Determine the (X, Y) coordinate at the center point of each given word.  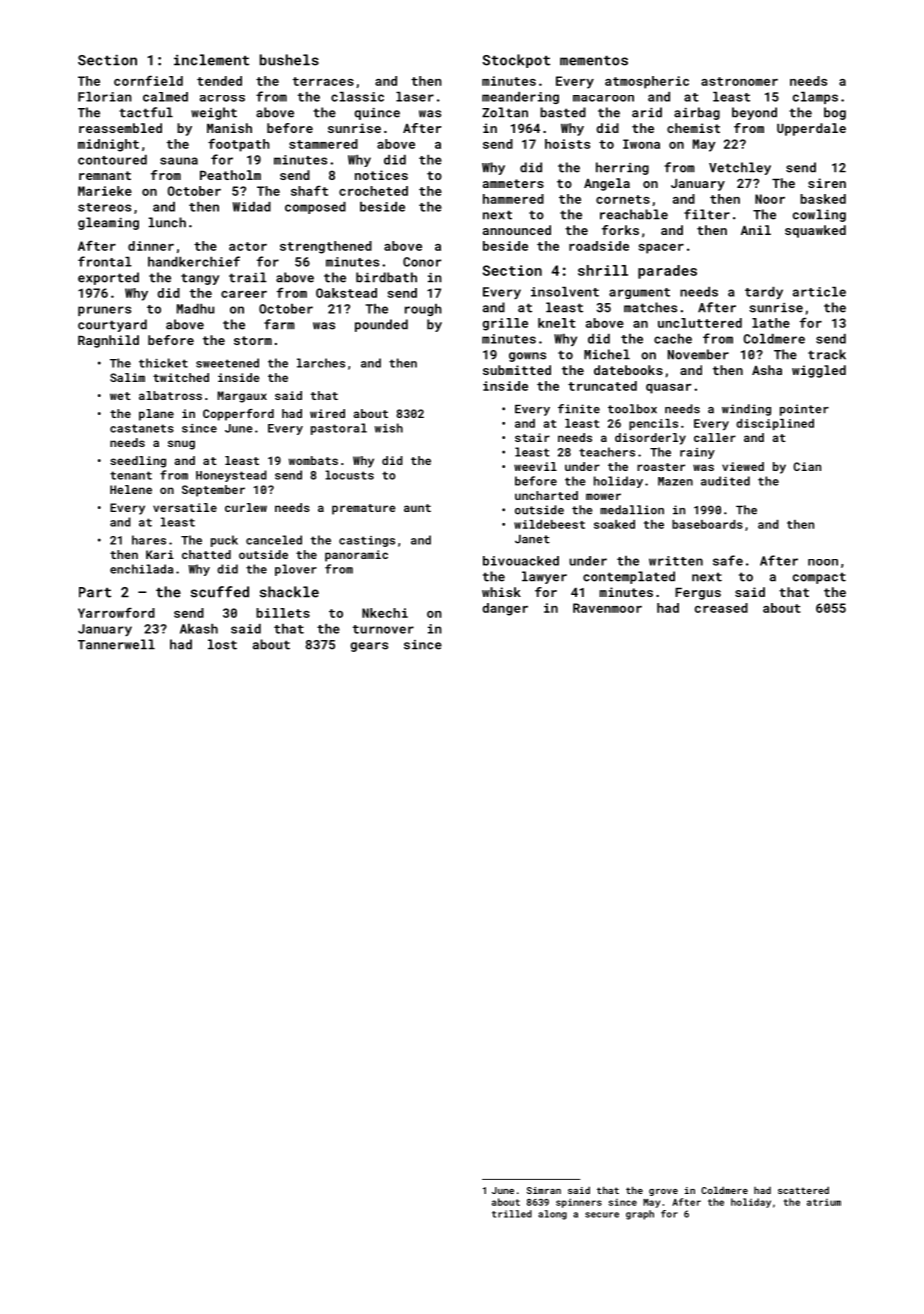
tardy (764, 293)
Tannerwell (116, 644)
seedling (138, 462)
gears (369, 647)
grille (505, 324)
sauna (179, 161)
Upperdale (811, 129)
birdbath (386, 277)
